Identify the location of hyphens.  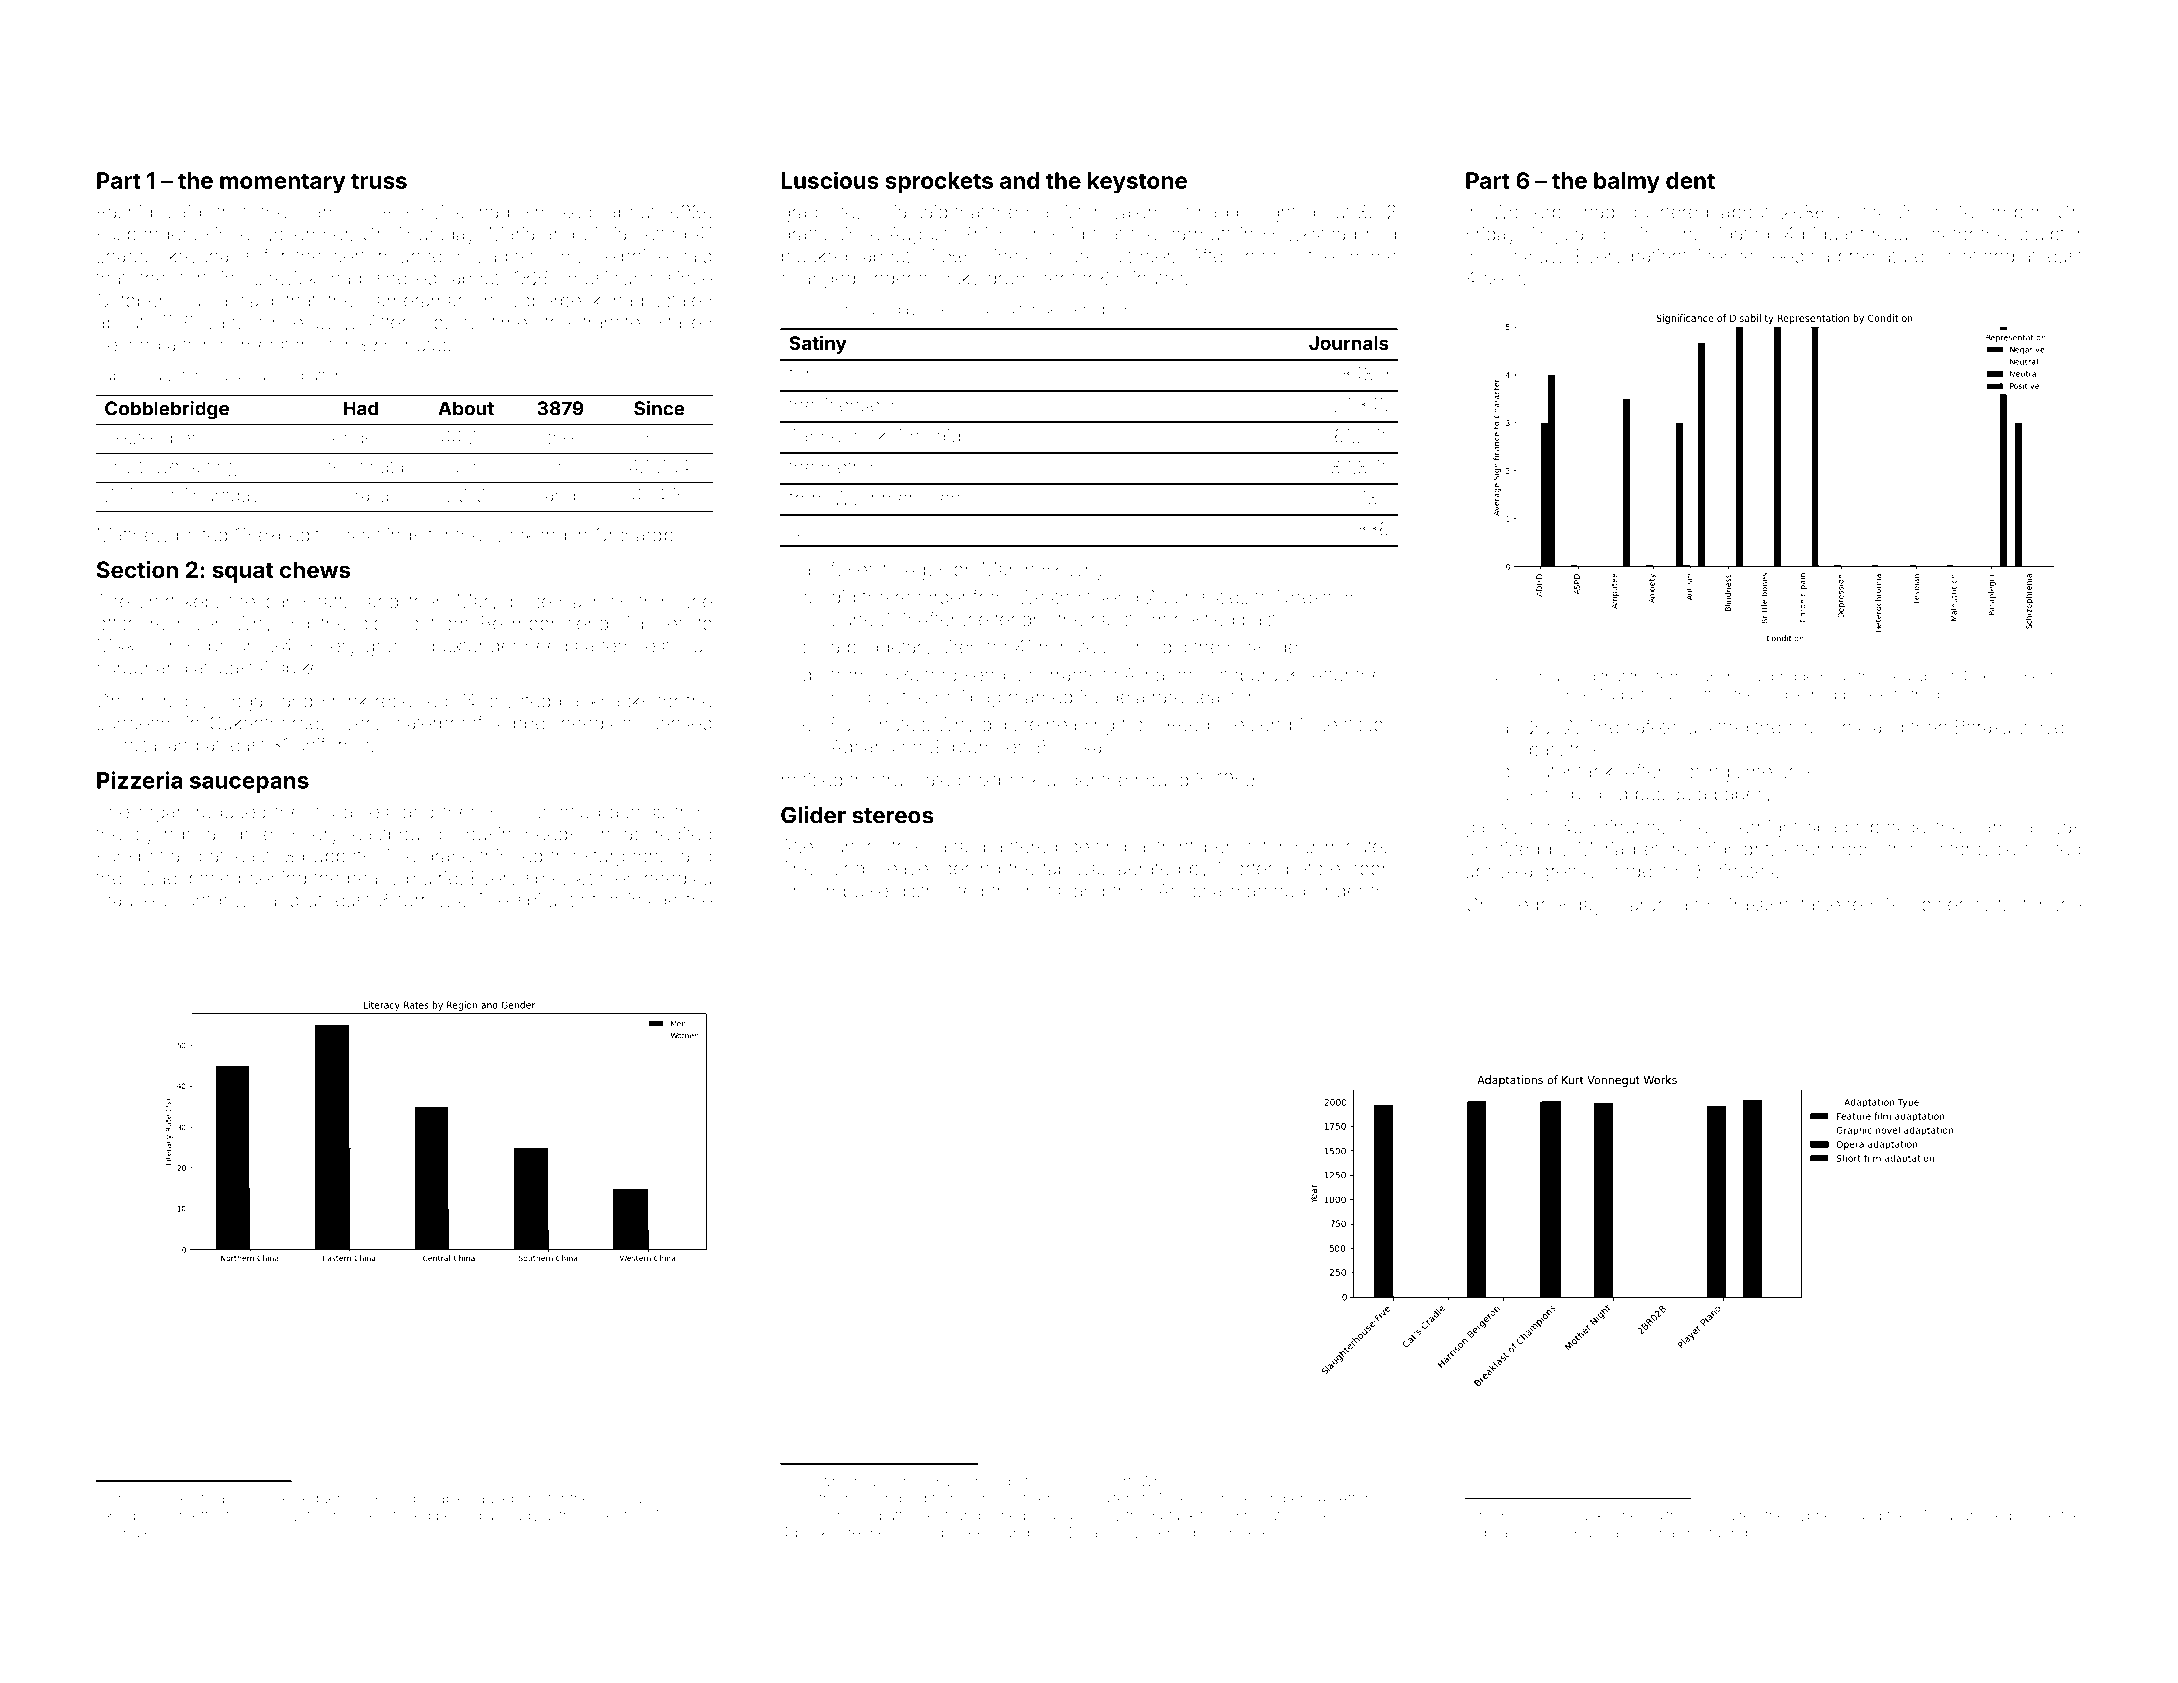
(1819, 1517).
